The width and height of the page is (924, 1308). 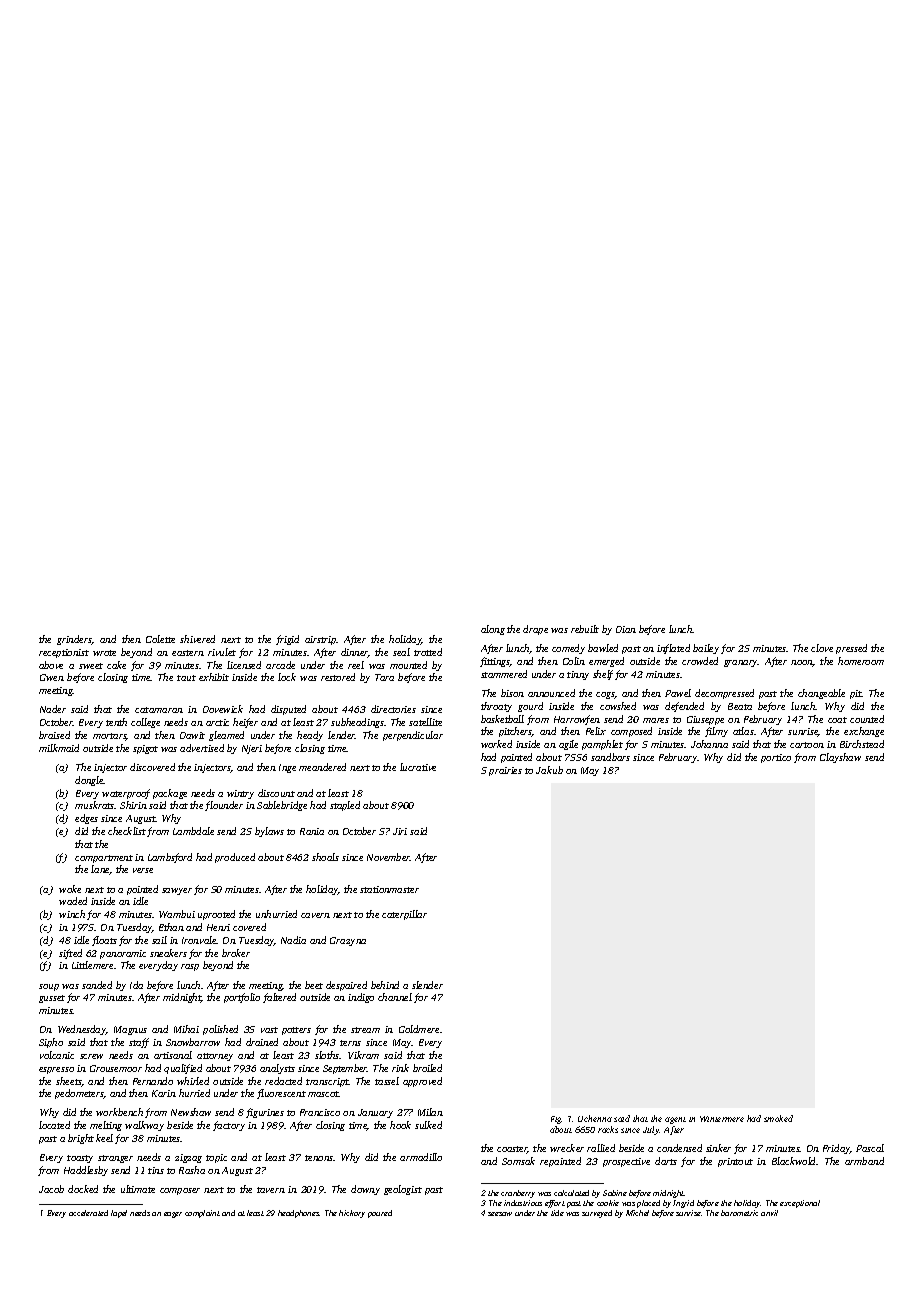 I want to click on spigot, so click(x=145, y=749).
